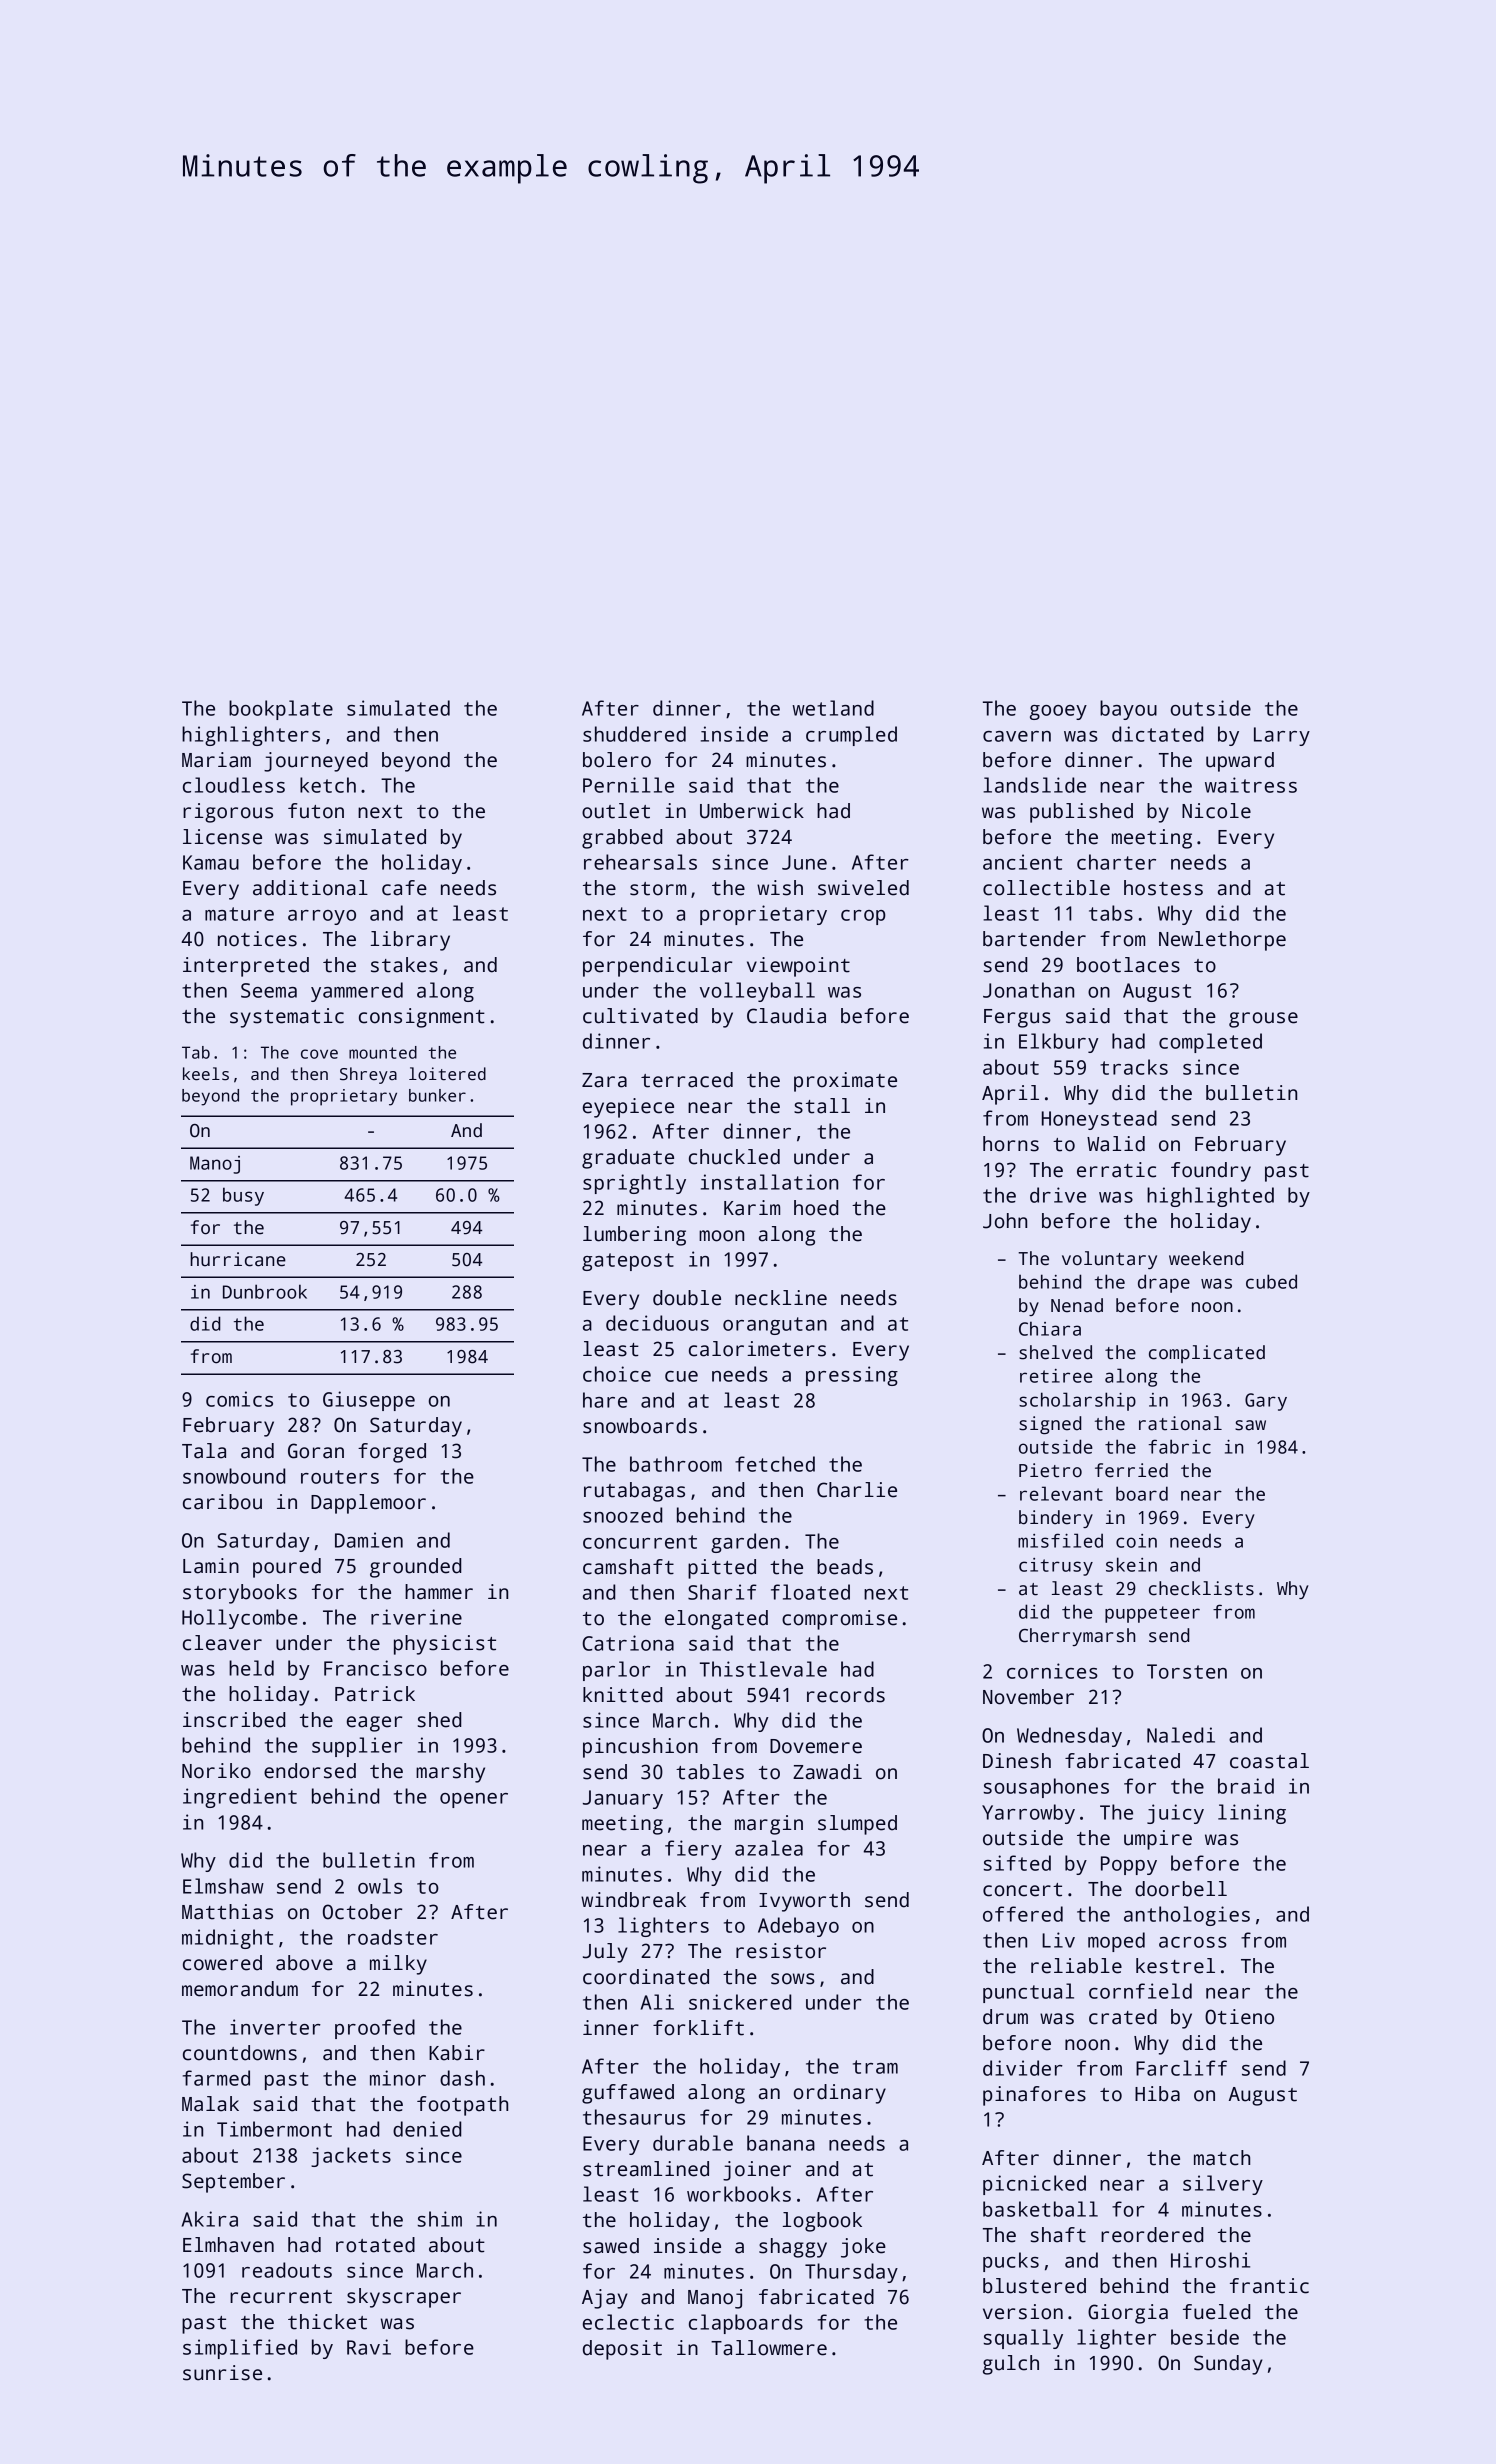  Describe the element at coordinates (281, 710) in the image. I see `bookplate` at that location.
